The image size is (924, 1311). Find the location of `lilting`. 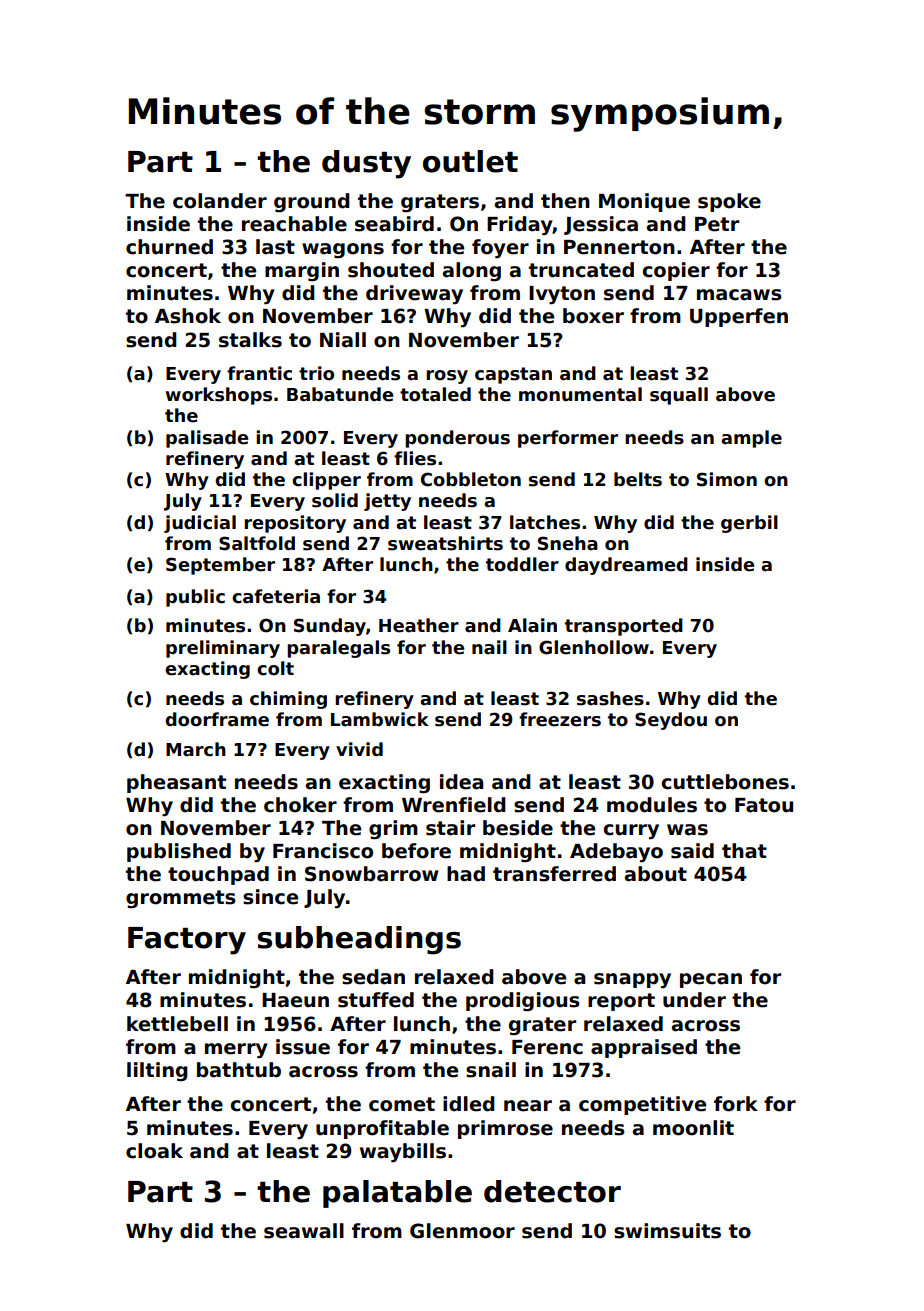

lilting is located at coordinates (157, 1071).
